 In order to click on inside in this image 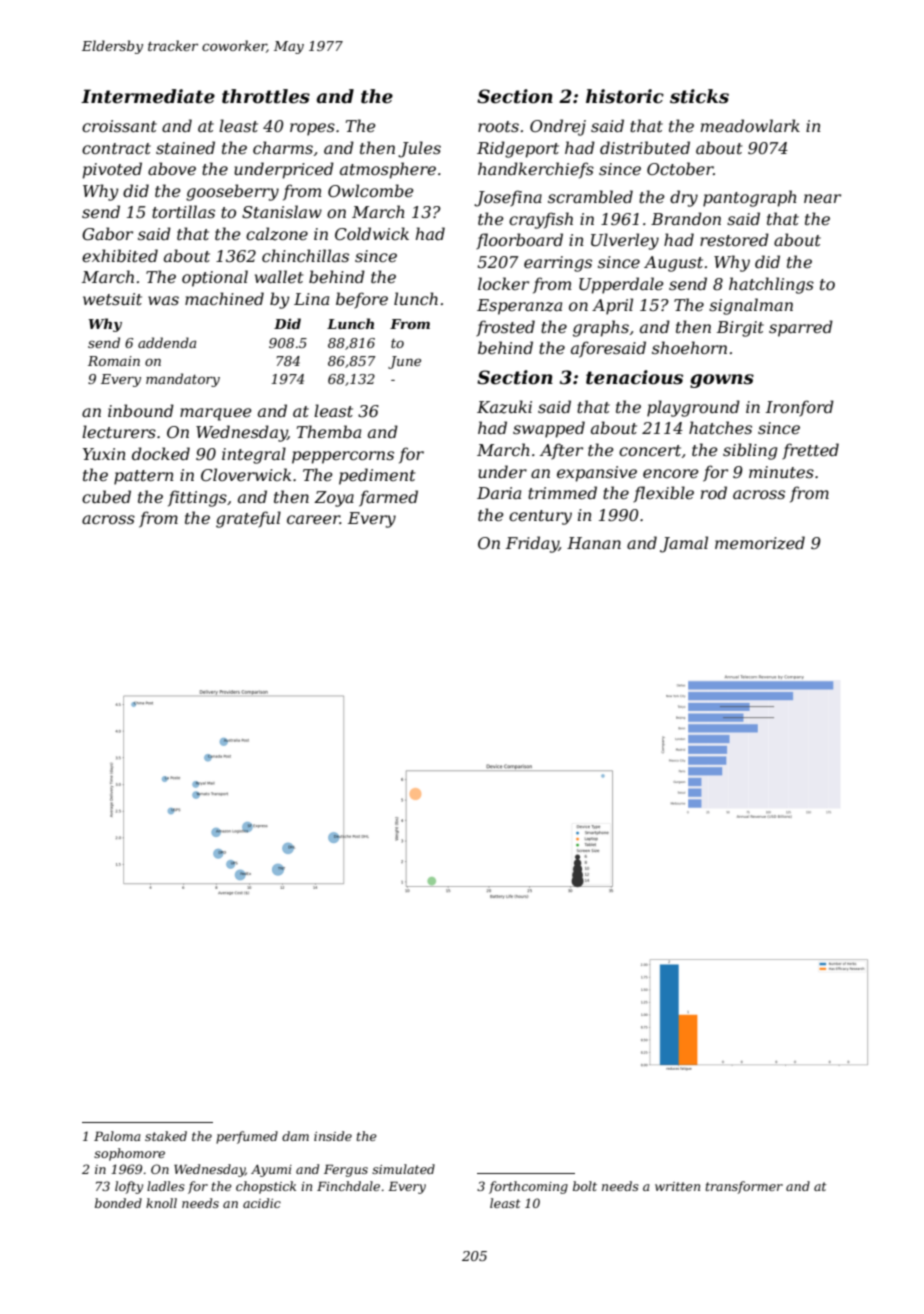, I will do `click(333, 1136)`.
